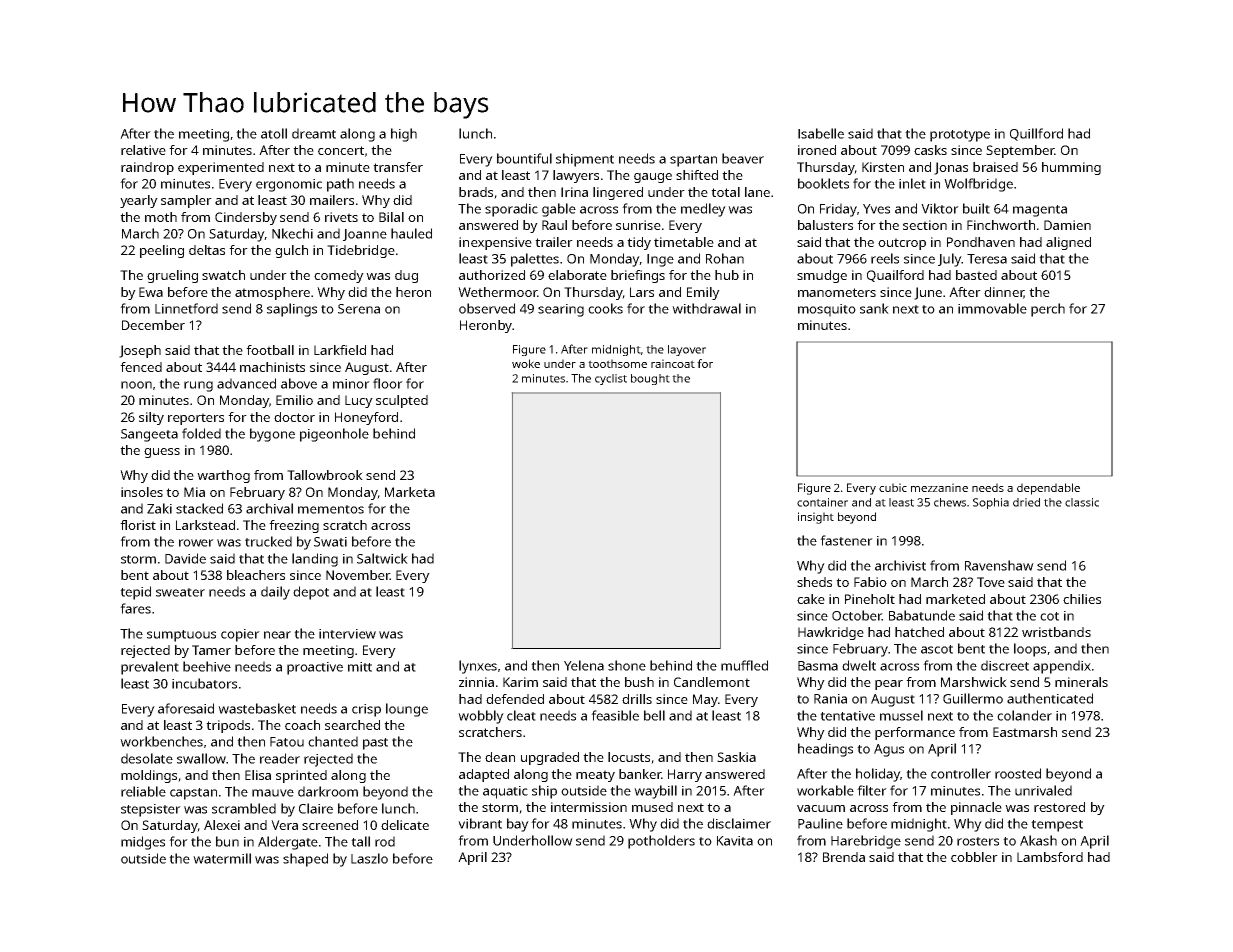  What do you see at coordinates (385, 841) in the image?
I see `rod` at bounding box center [385, 841].
